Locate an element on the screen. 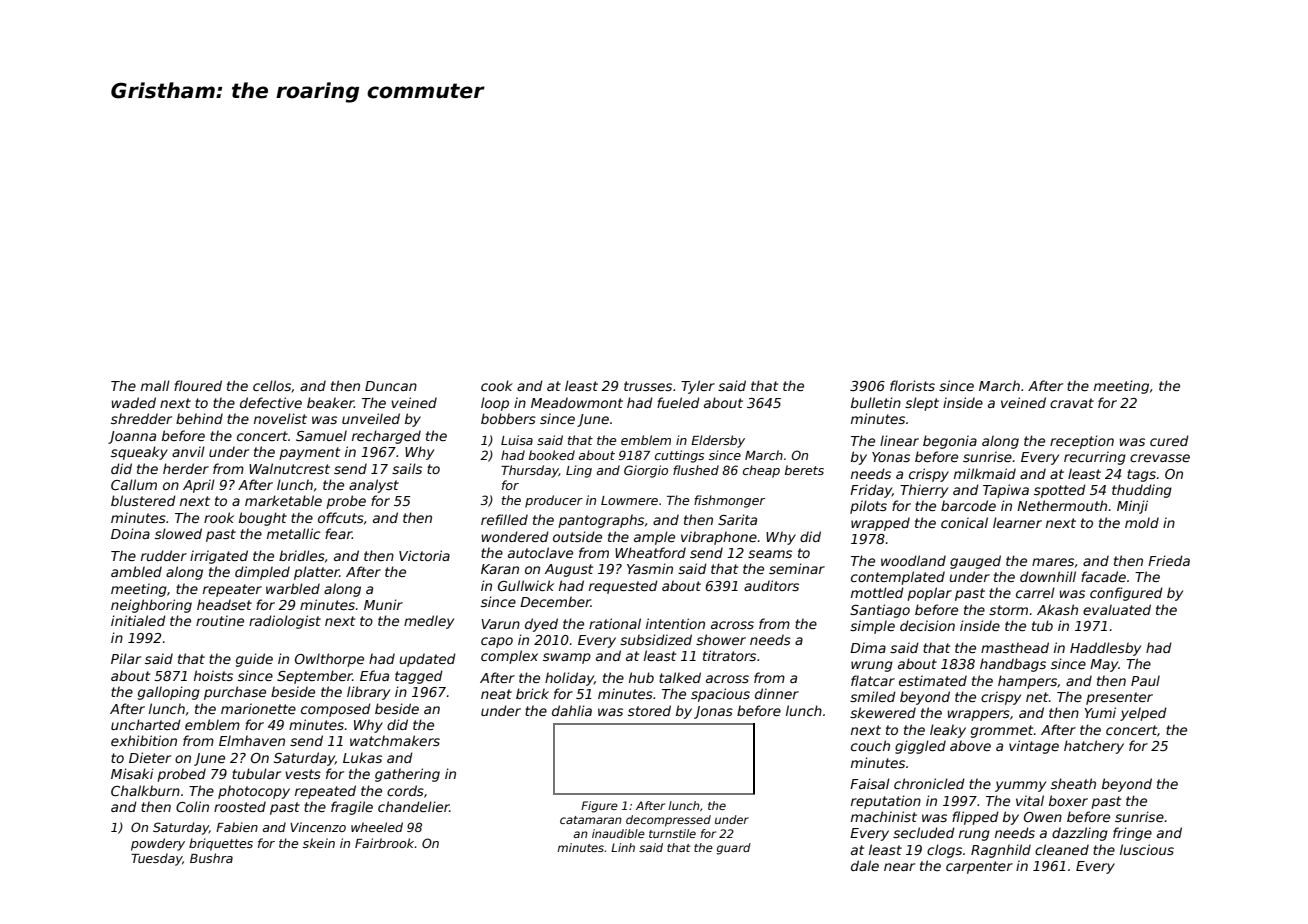 This screenshot has height=924, width=1308. composed is located at coordinates (336, 710).
